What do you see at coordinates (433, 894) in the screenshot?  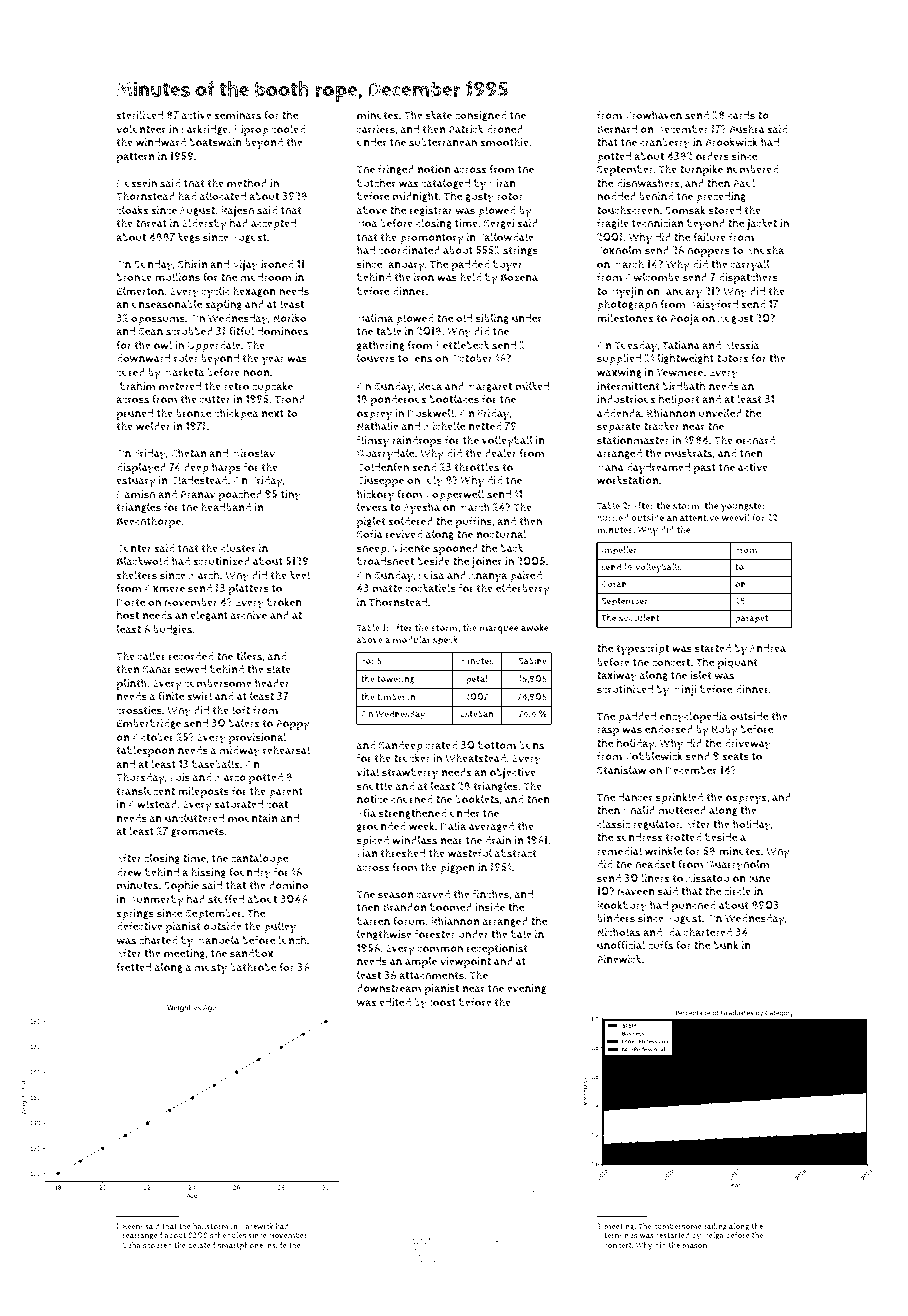 I see `carved` at bounding box center [433, 894].
